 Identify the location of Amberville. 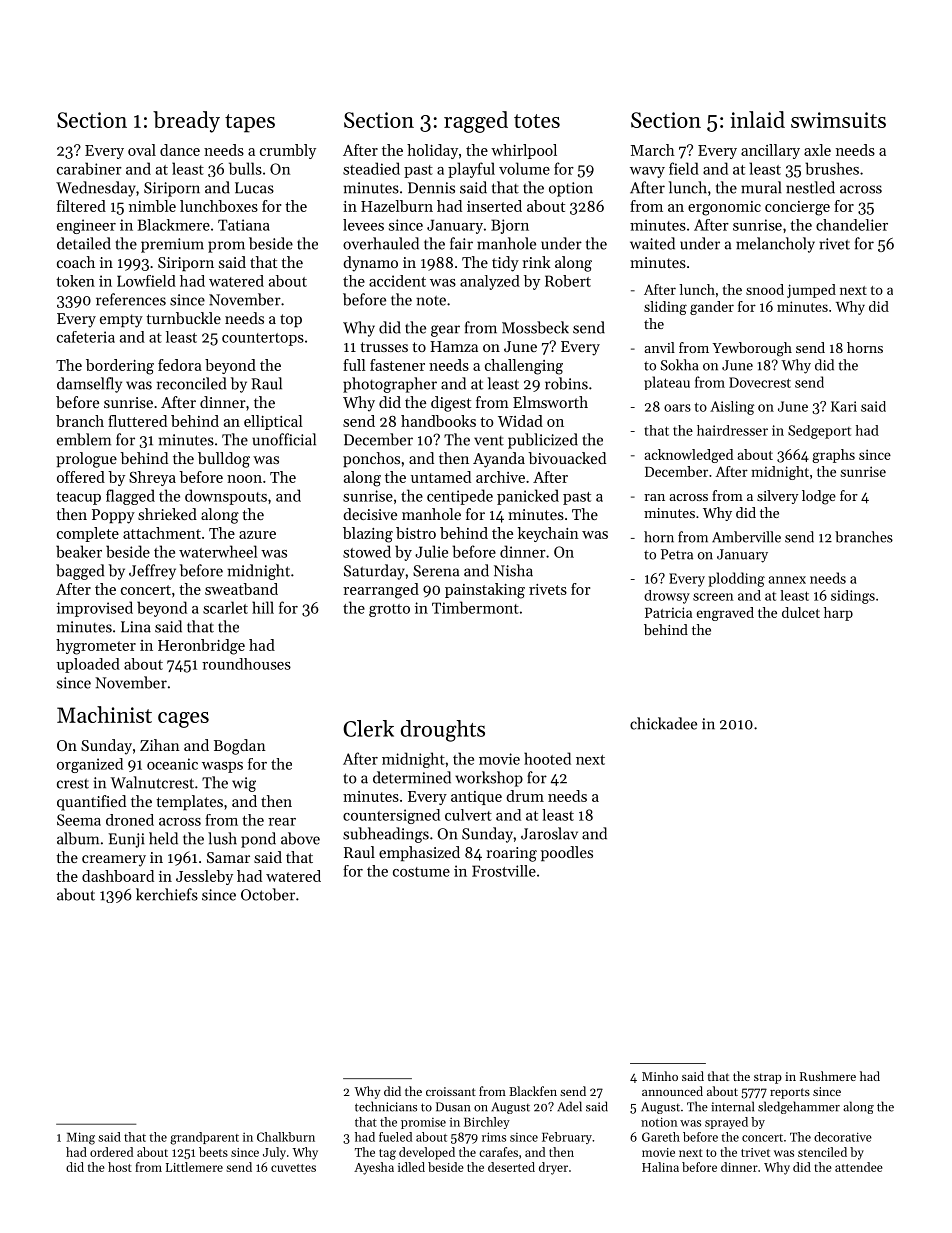
(746, 537).
